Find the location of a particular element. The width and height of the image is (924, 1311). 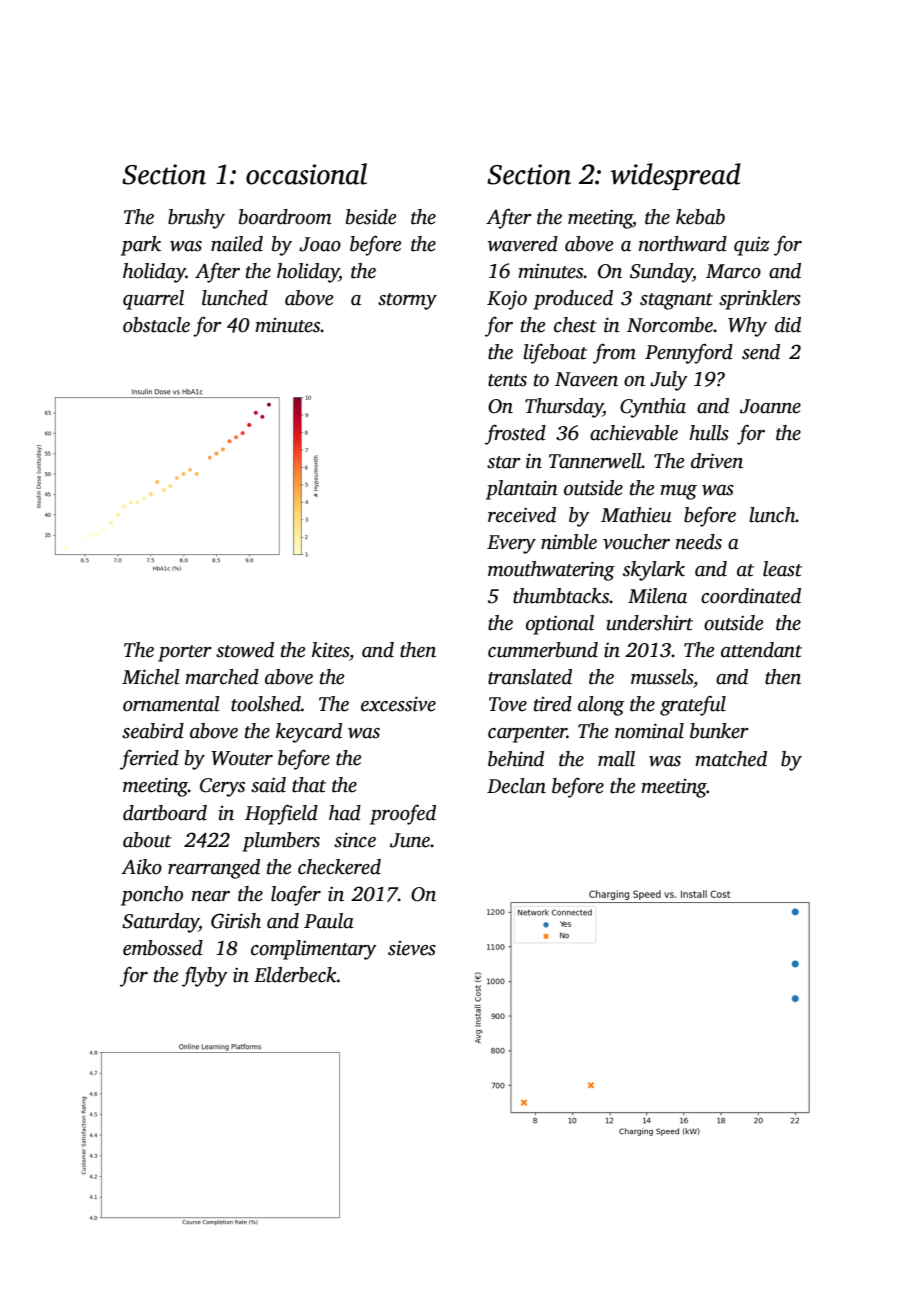

quiz is located at coordinates (752, 246).
